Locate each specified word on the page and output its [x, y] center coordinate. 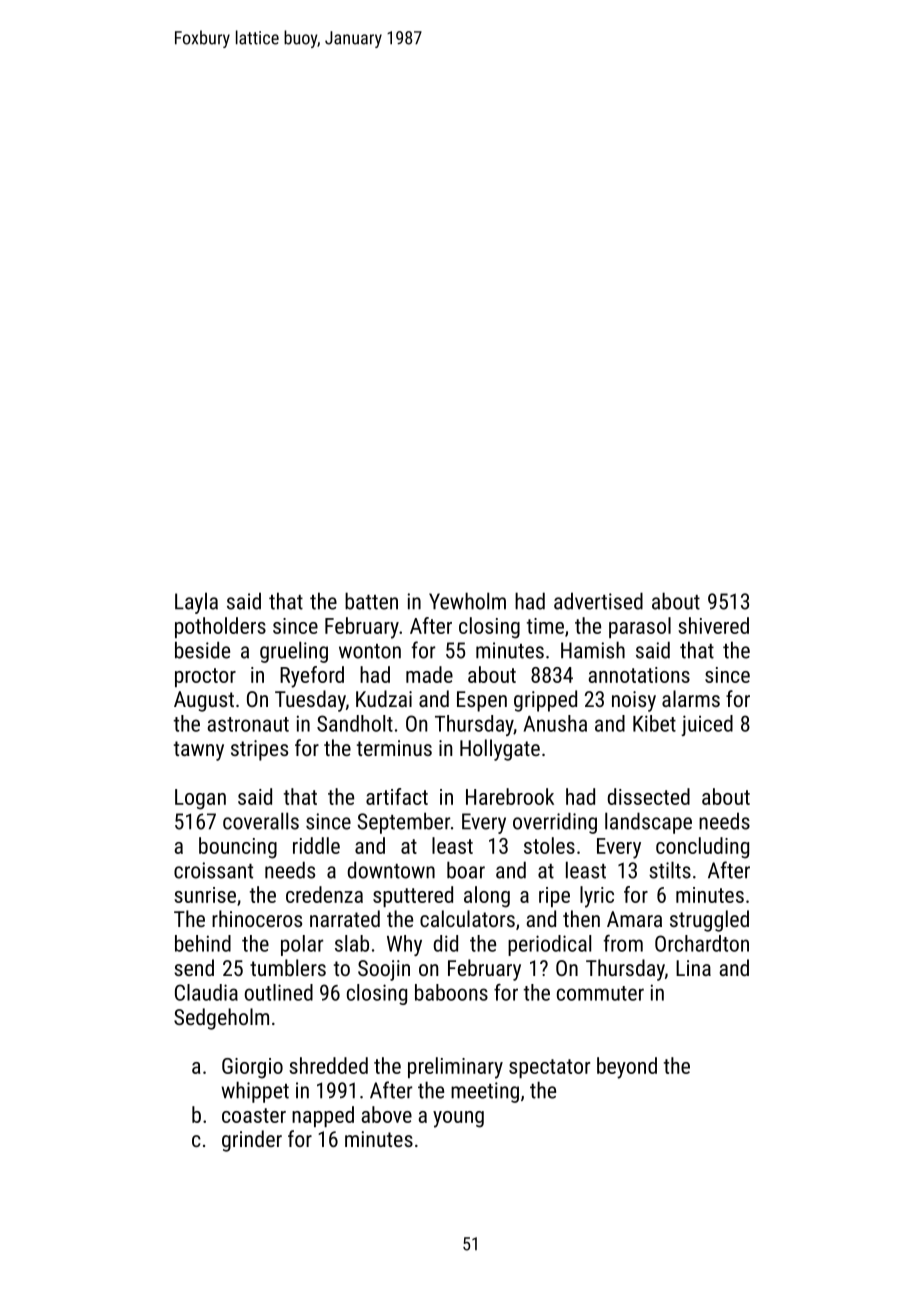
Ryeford [312, 677]
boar [466, 870]
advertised [598, 601]
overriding [555, 823]
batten [371, 601]
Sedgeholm [221, 1019]
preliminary [455, 1068]
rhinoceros [257, 918]
